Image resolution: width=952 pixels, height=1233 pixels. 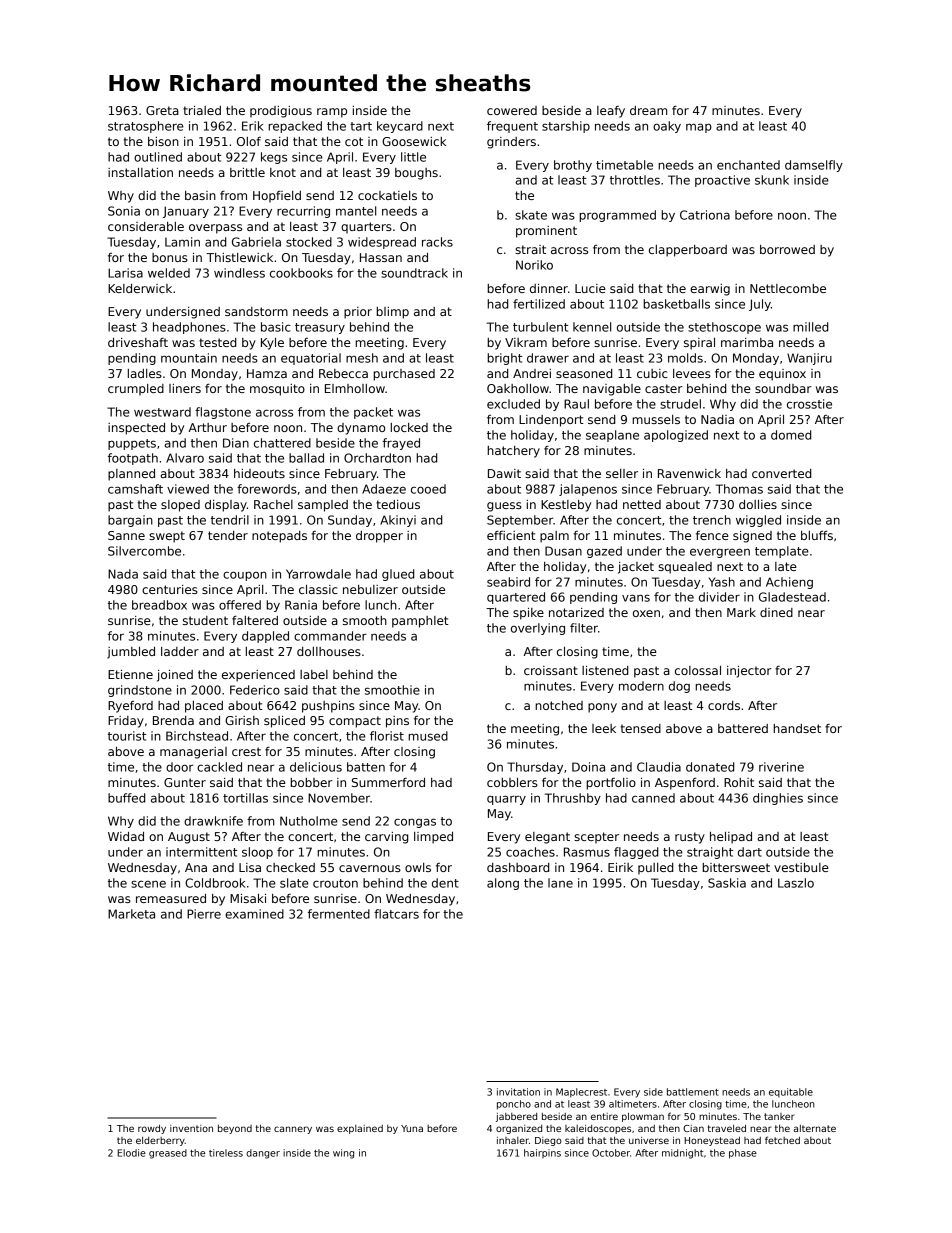 I want to click on phase, so click(x=743, y=1154).
